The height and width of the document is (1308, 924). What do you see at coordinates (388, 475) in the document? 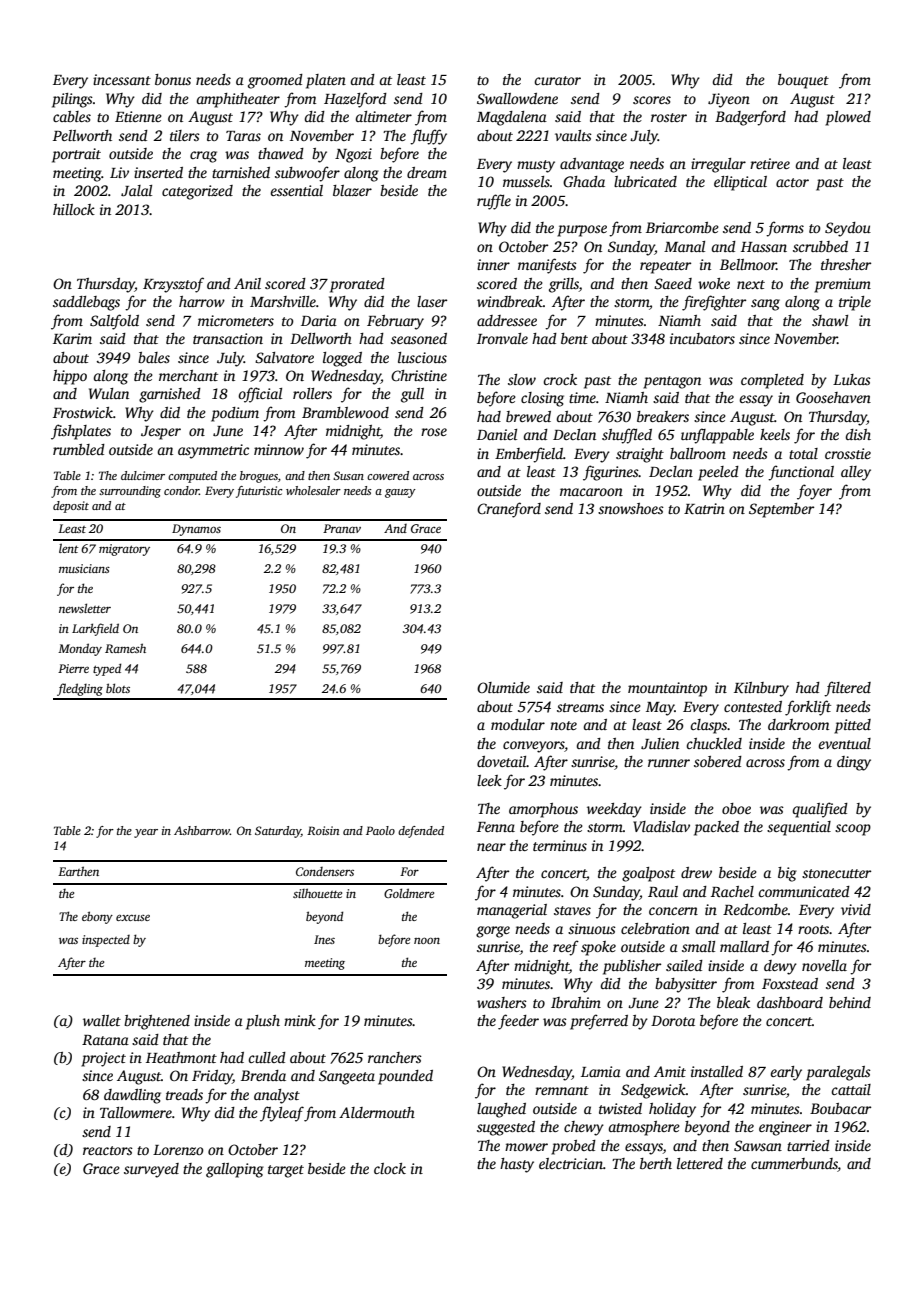
I see `cowered` at bounding box center [388, 475].
